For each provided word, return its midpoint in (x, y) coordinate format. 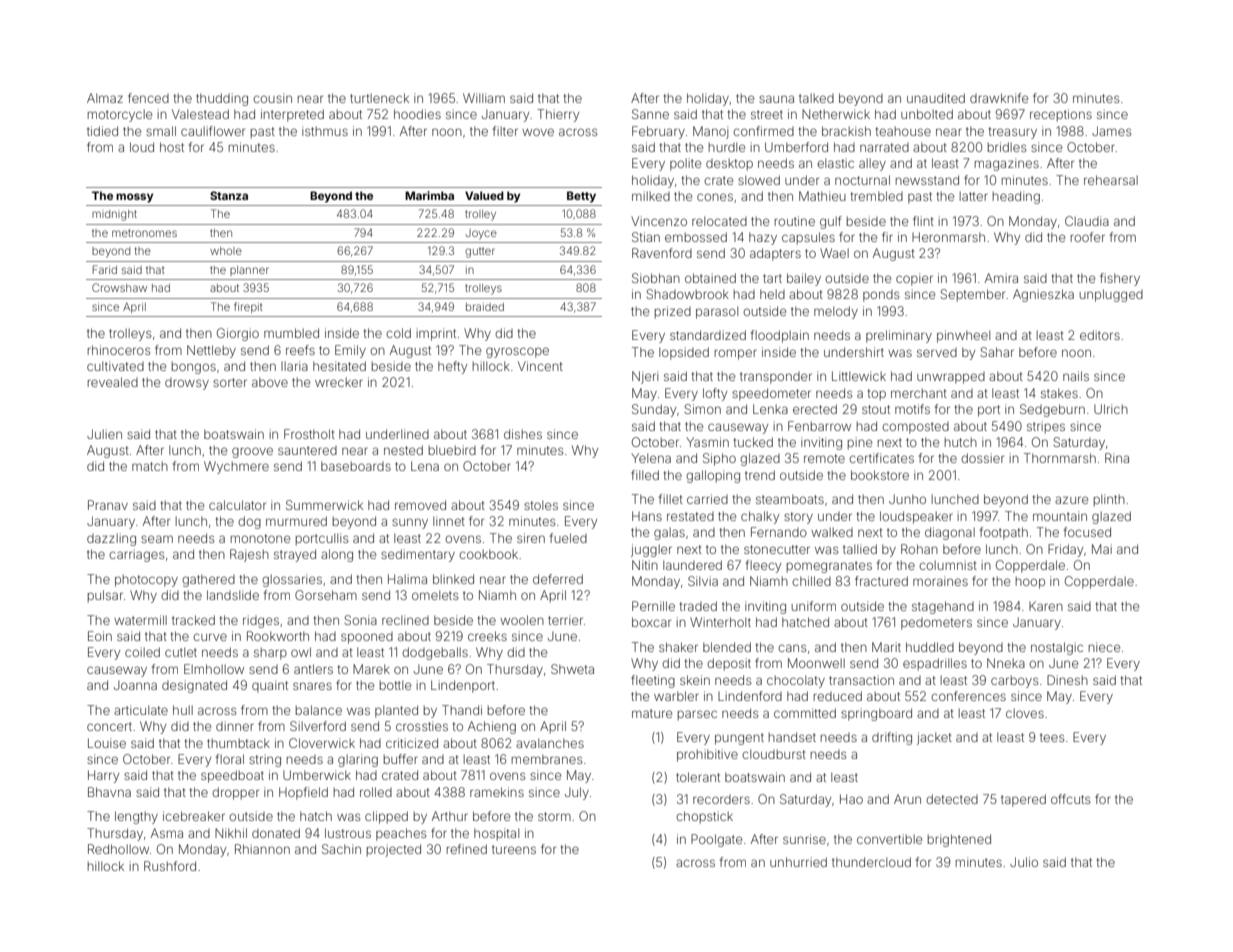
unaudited (936, 98)
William (484, 98)
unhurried (798, 862)
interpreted (292, 115)
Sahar (997, 352)
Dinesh (1067, 680)
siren (531, 538)
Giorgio (238, 334)
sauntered (307, 450)
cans (792, 648)
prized (673, 312)
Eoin (100, 636)
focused (1087, 532)
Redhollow (118, 849)
